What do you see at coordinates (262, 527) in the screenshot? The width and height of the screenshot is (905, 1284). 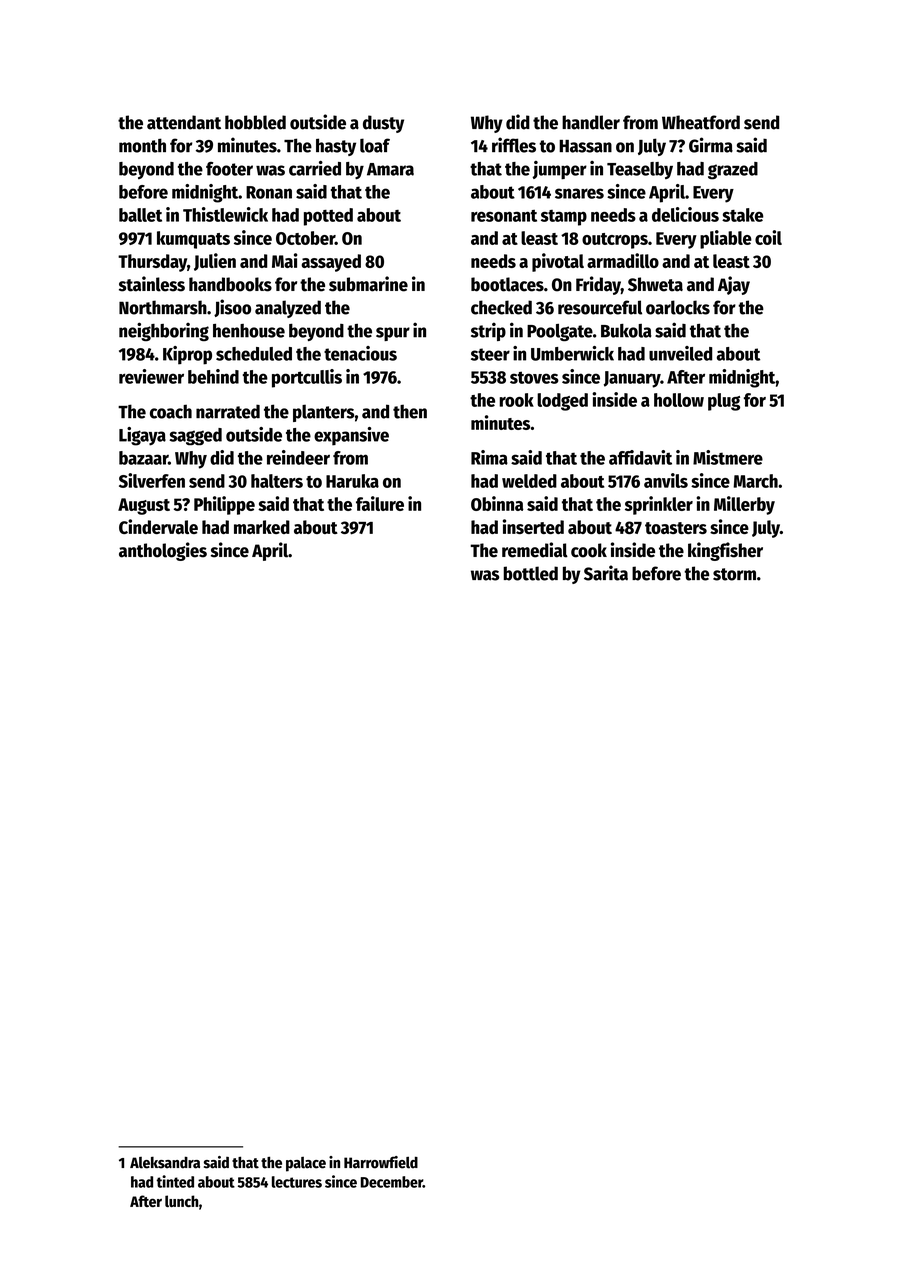 I see `marked` at bounding box center [262, 527].
